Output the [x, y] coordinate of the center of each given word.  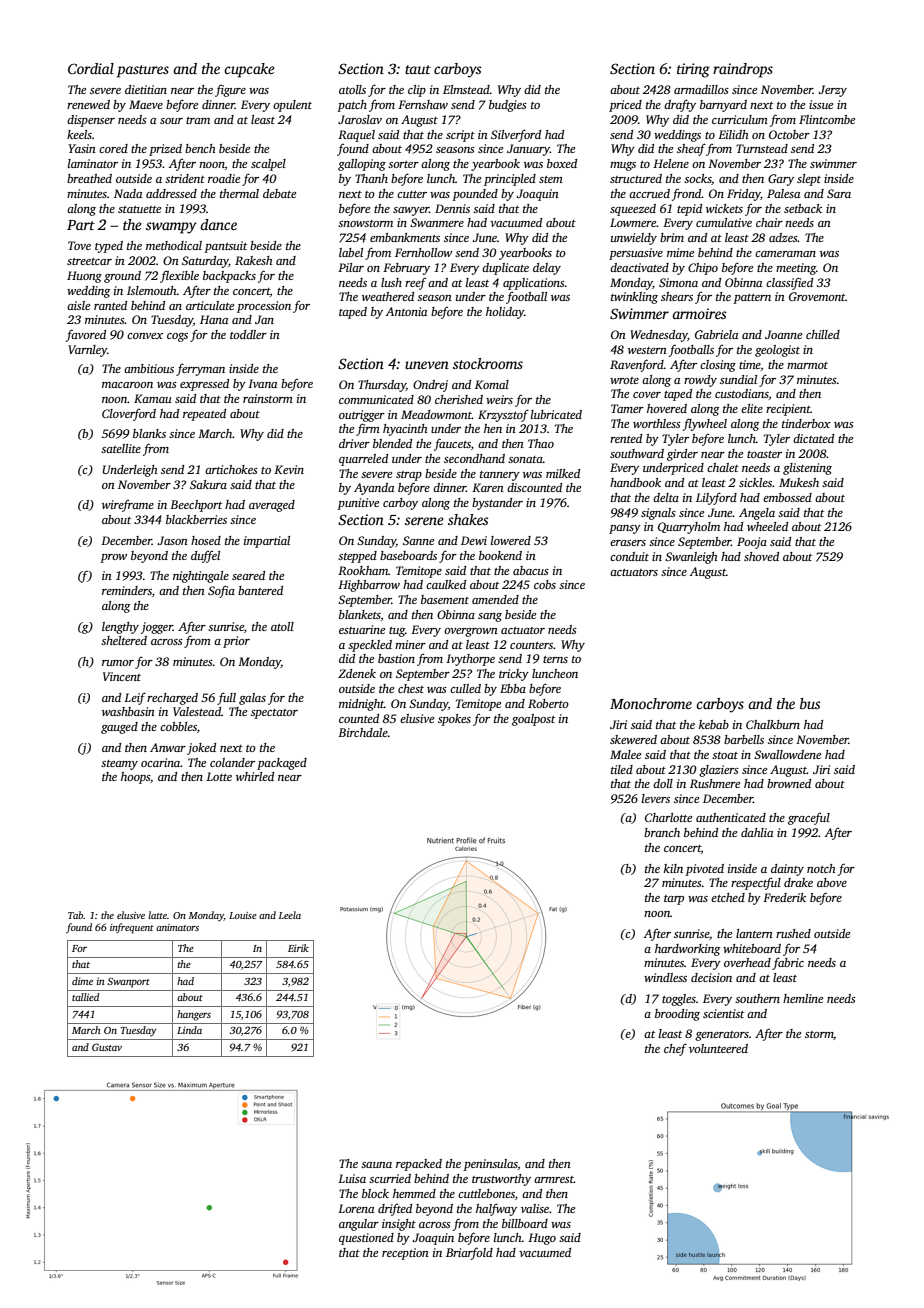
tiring [693, 70]
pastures [143, 71]
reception [405, 1254]
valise [535, 1208]
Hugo [542, 1239]
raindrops [743, 70]
